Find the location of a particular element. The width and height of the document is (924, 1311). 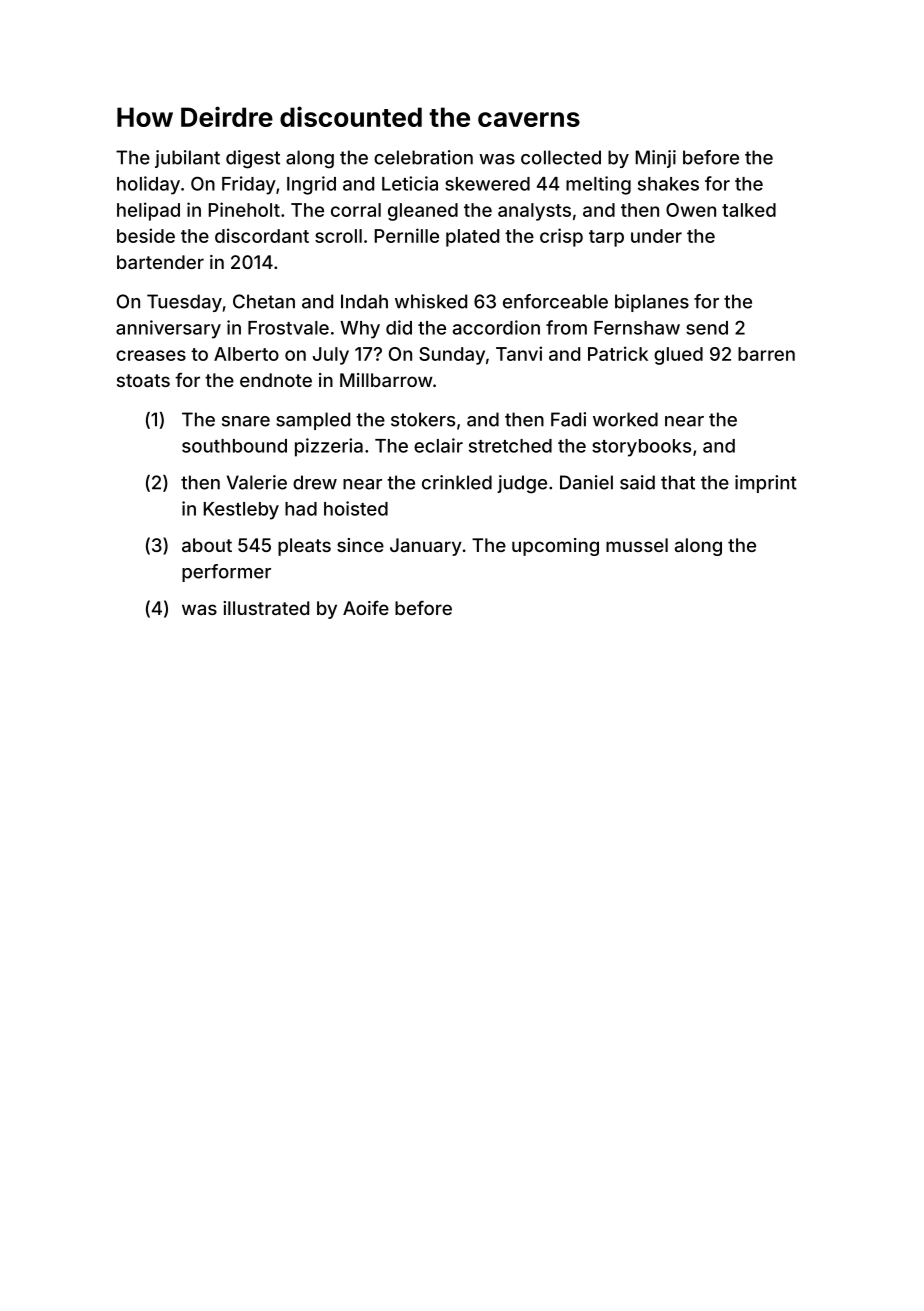

glued is located at coordinates (678, 356).
